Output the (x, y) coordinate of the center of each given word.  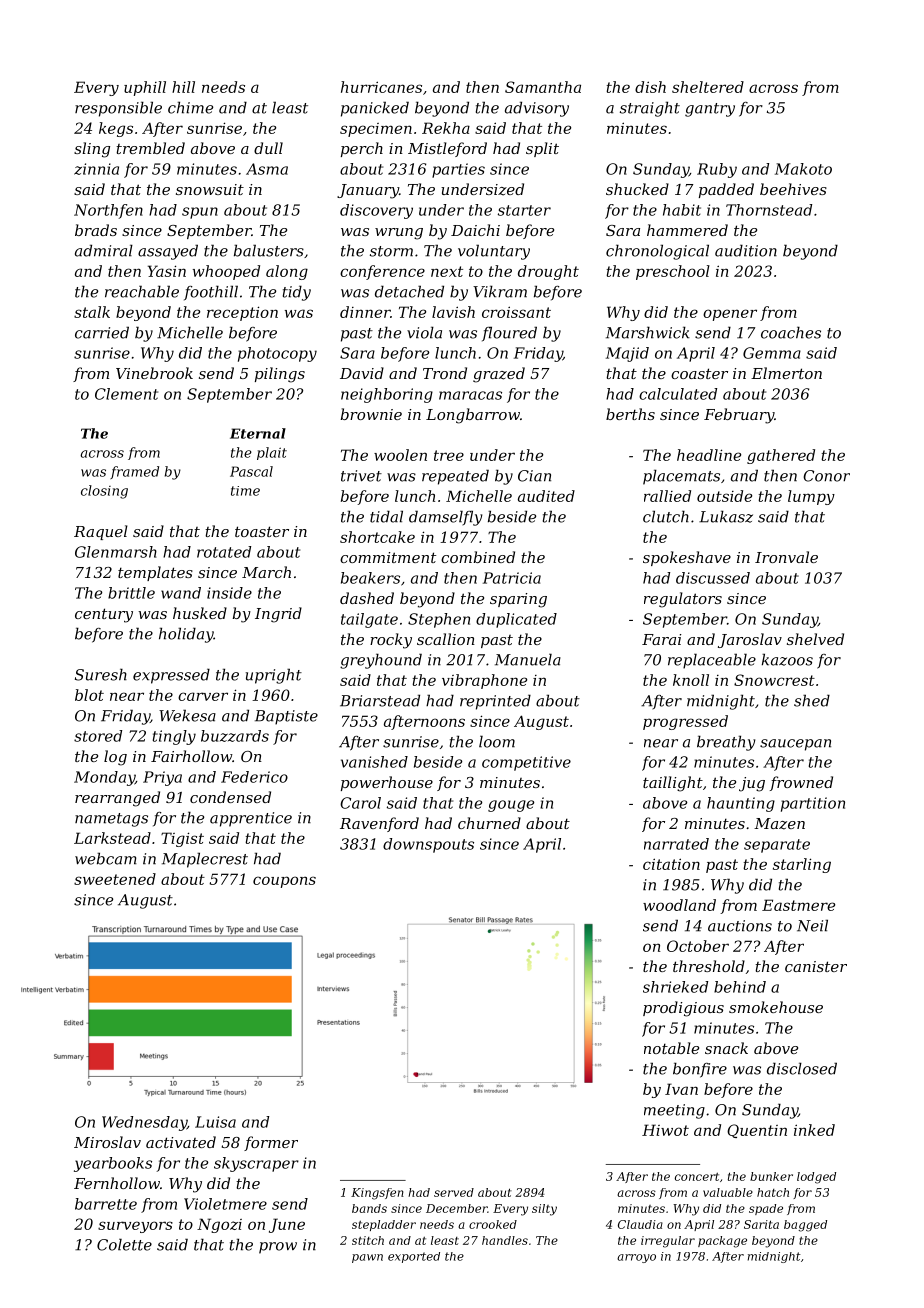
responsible (118, 109)
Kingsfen (377, 1194)
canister (816, 966)
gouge (511, 806)
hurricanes (381, 87)
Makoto (803, 169)
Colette (124, 1244)
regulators (683, 600)
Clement (126, 394)
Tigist (182, 839)
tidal (386, 516)
